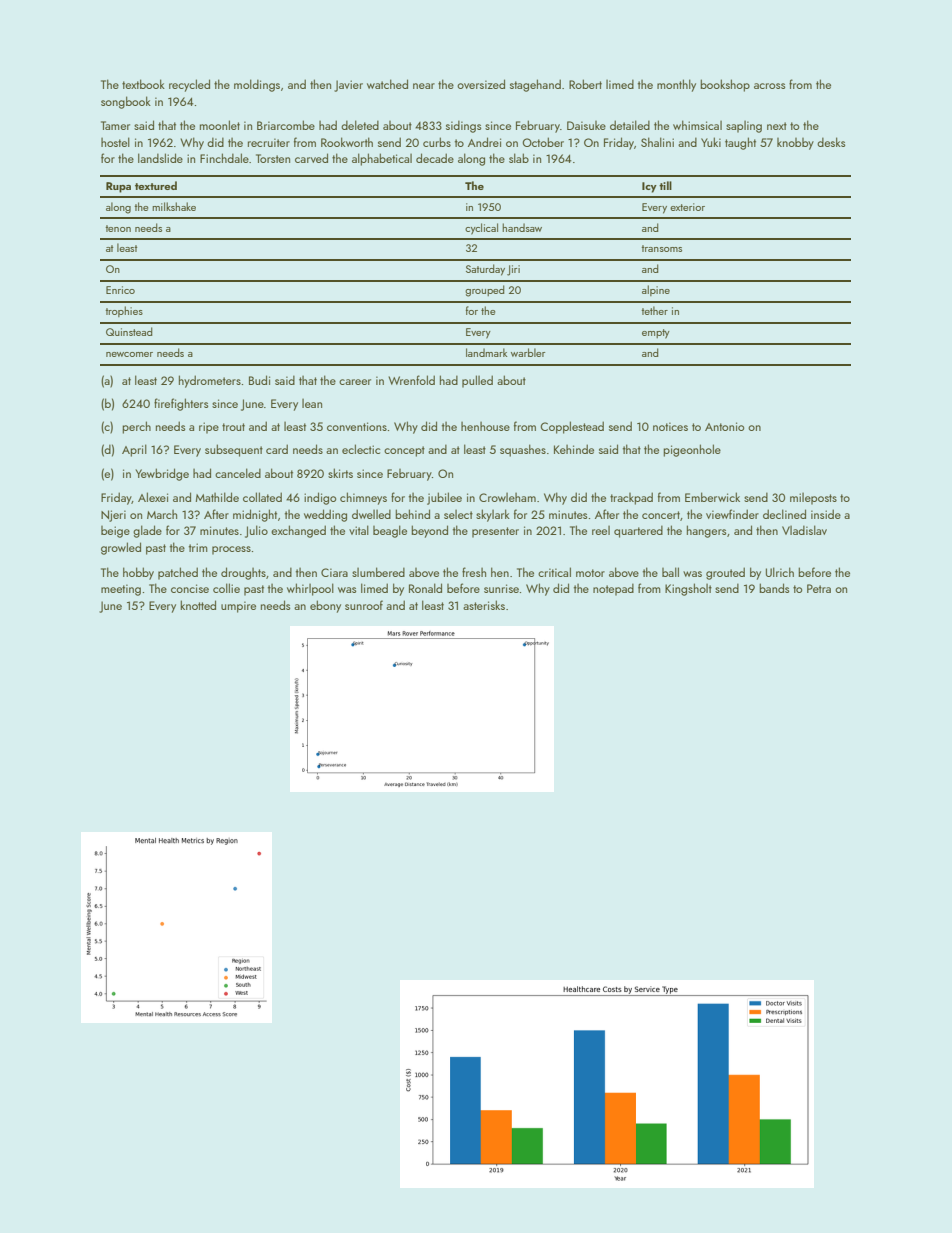 The width and height of the page is (952, 1233). What do you see at coordinates (831, 142) in the page?
I see `desks` at bounding box center [831, 142].
